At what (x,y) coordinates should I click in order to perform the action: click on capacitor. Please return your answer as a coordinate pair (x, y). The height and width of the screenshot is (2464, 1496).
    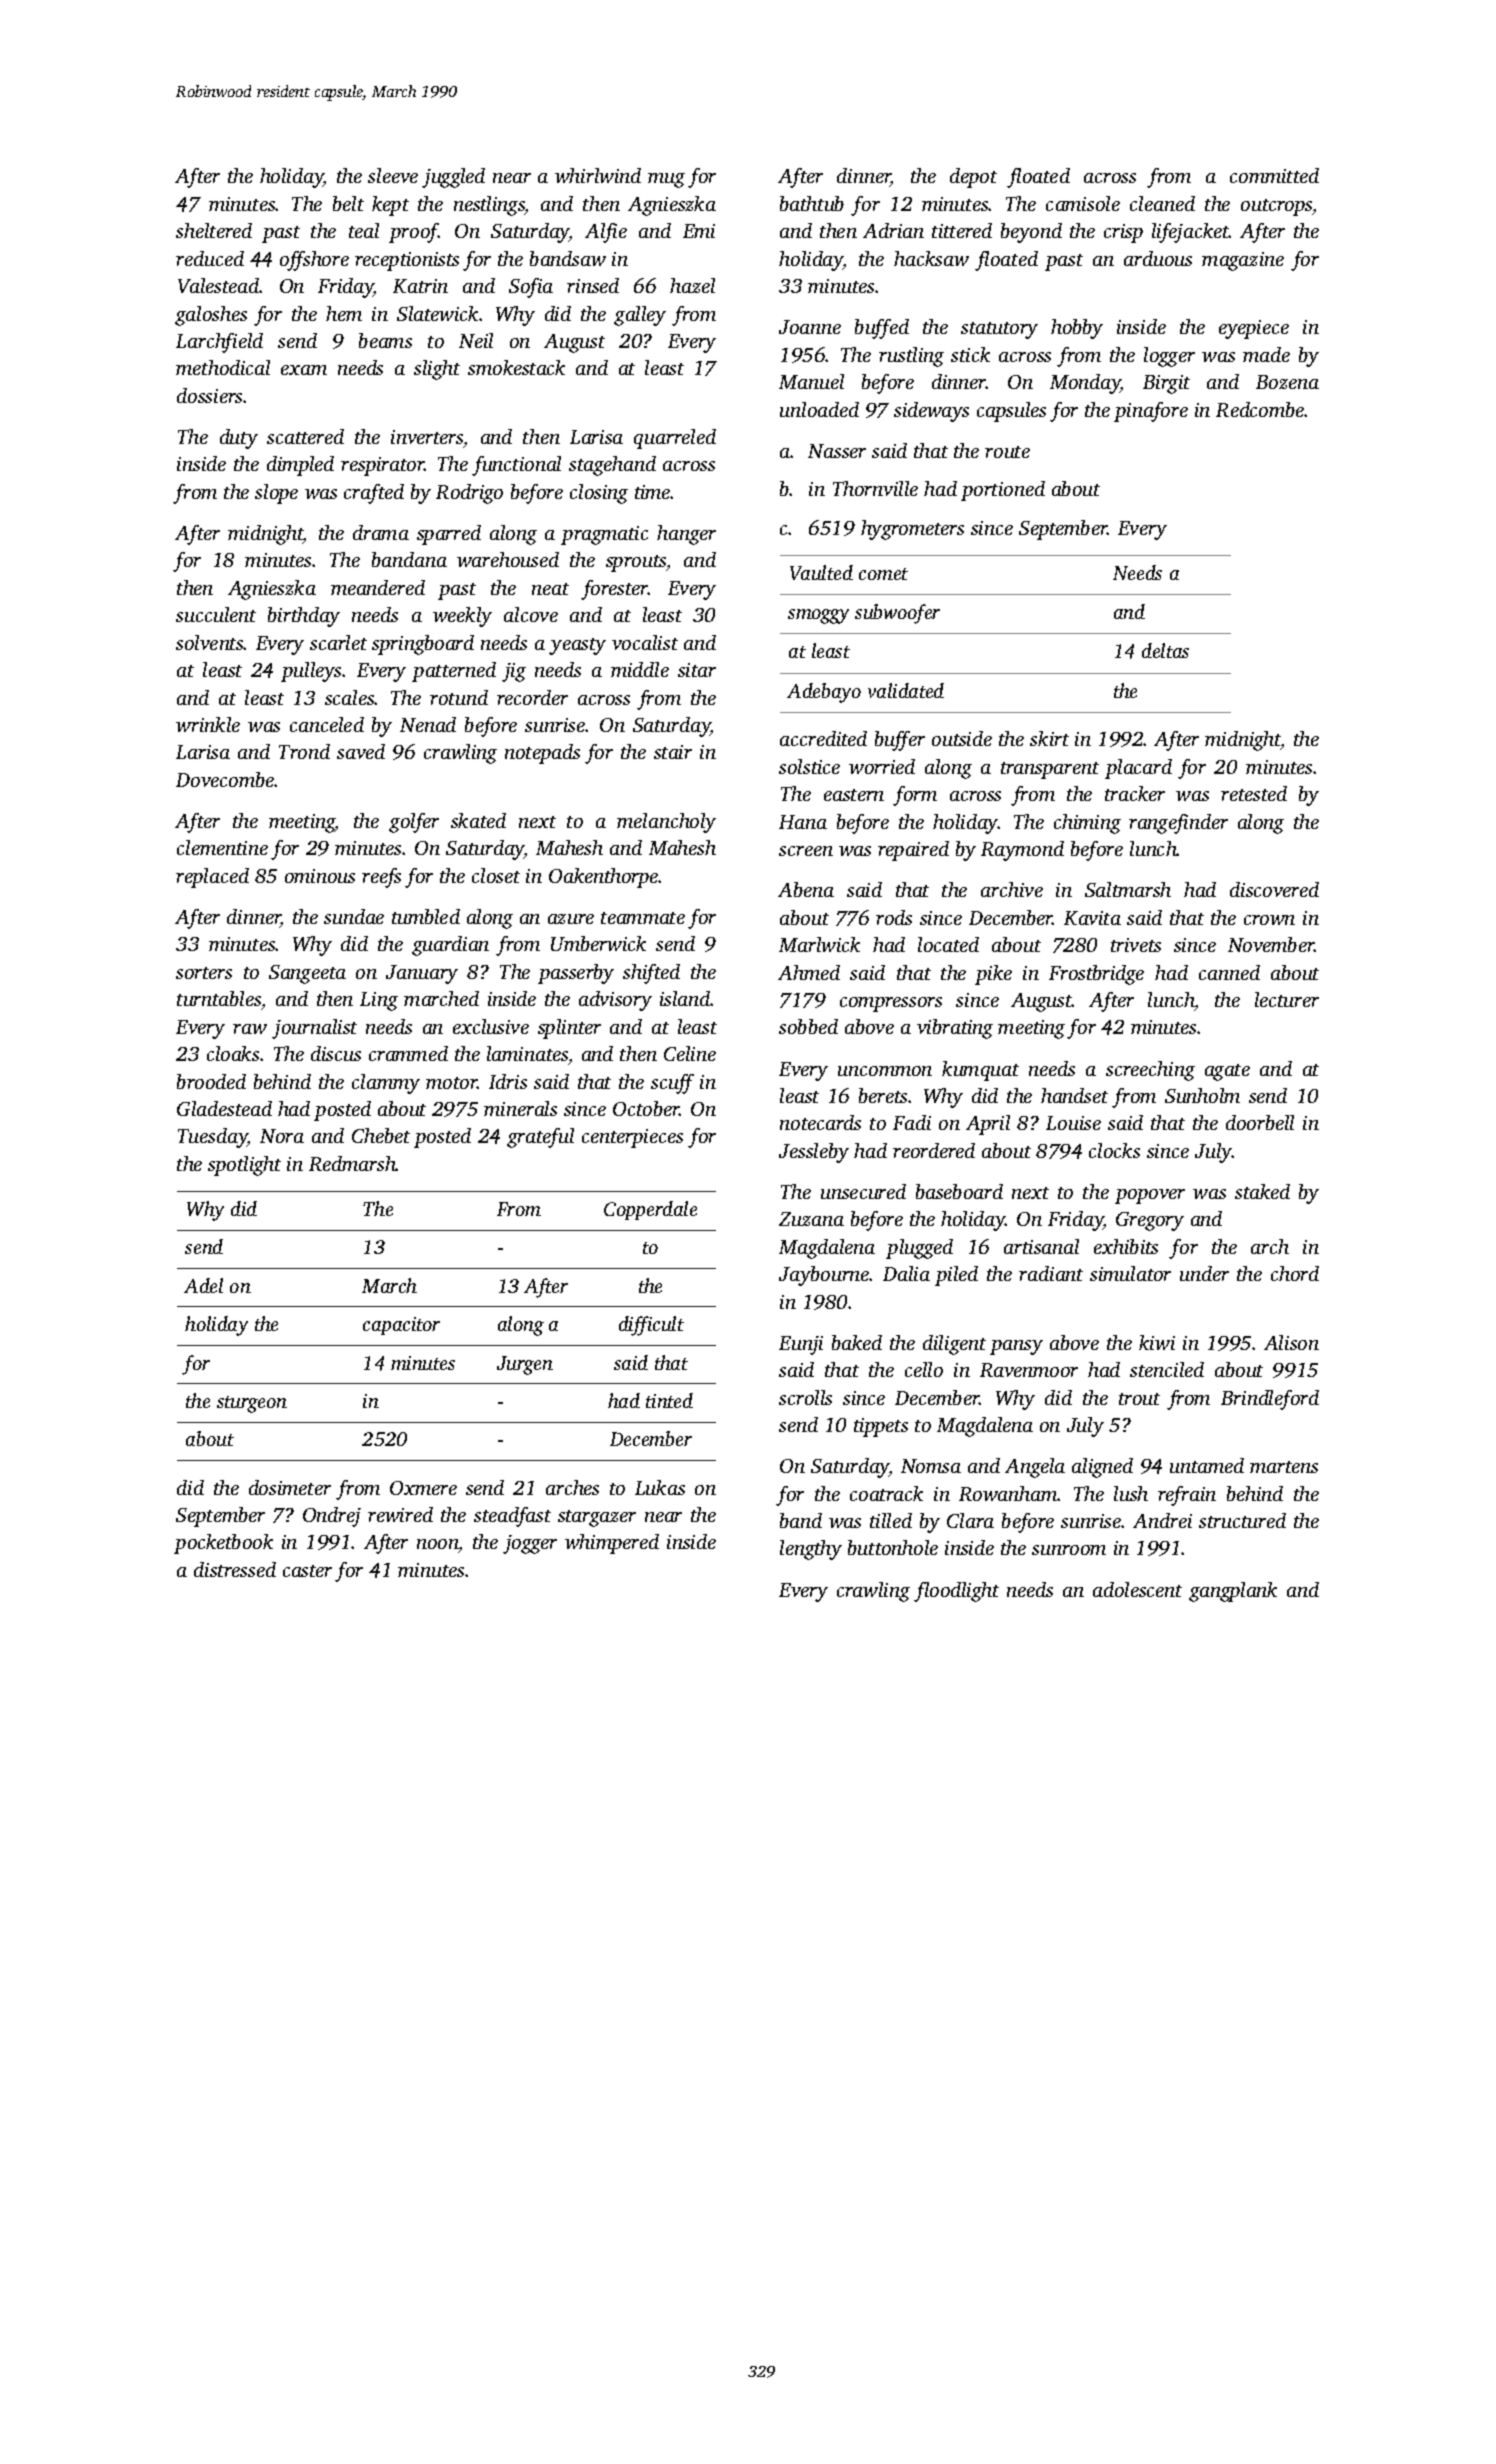
    Looking at the image, I should click on (401, 1326).
